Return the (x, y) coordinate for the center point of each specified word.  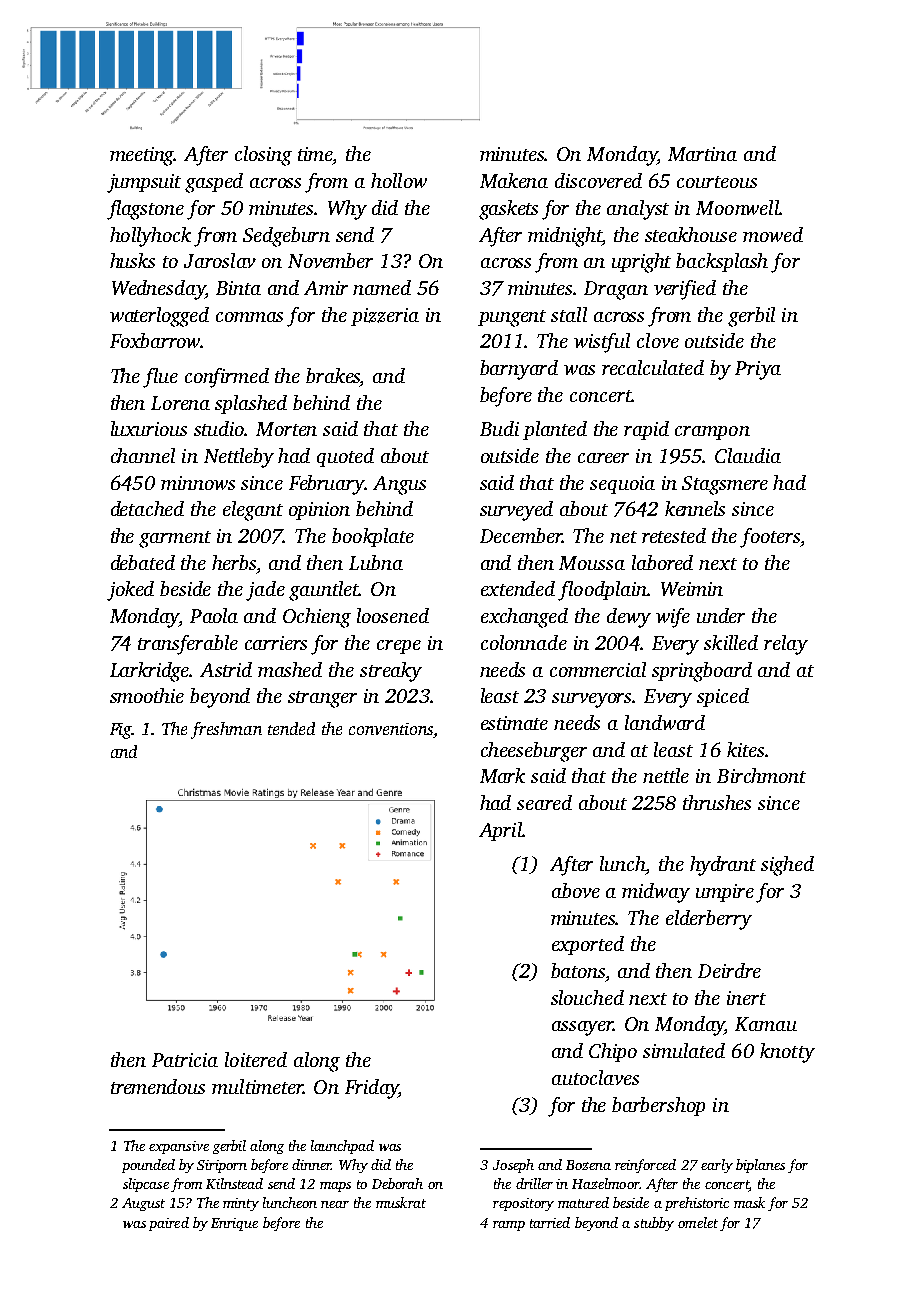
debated (143, 562)
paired (169, 1224)
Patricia (185, 1060)
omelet (698, 1222)
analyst (638, 210)
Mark (502, 775)
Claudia (748, 455)
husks (132, 260)
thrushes (717, 802)
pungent (512, 318)
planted (555, 430)
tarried (550, 1222)
